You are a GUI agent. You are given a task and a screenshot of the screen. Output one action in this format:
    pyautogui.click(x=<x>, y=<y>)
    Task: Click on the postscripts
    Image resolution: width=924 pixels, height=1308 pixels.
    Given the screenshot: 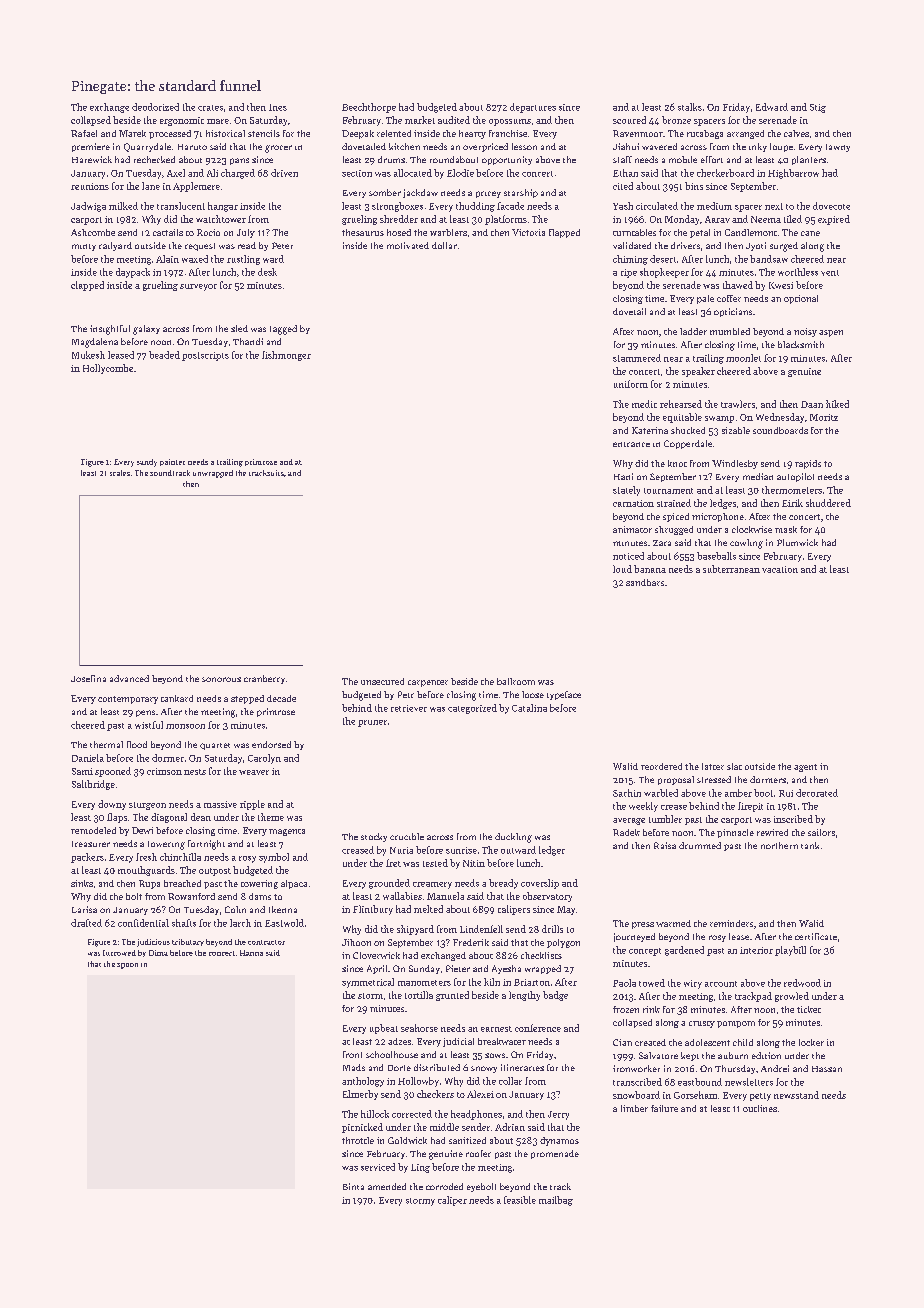 What is the action you would take?
    pyautogui.click(x=205, y=356)
